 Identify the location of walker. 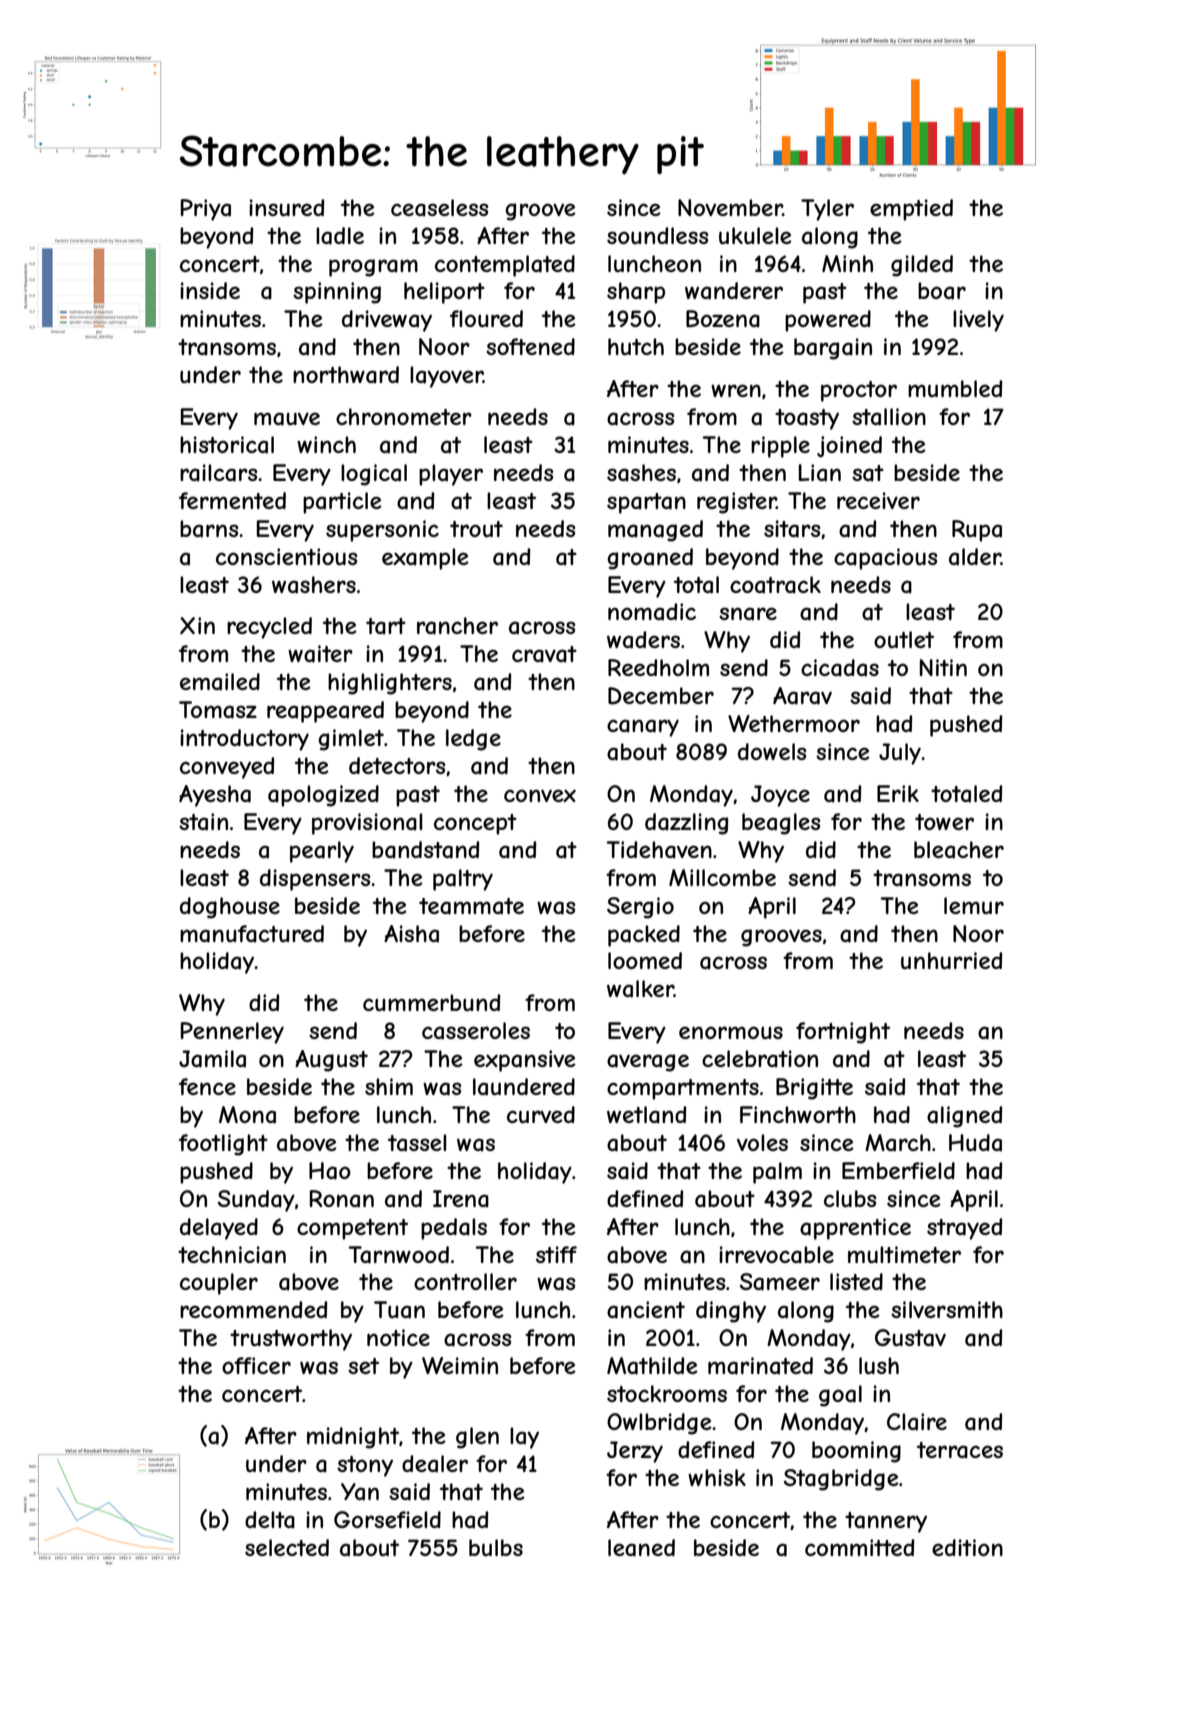
(640, 989).
